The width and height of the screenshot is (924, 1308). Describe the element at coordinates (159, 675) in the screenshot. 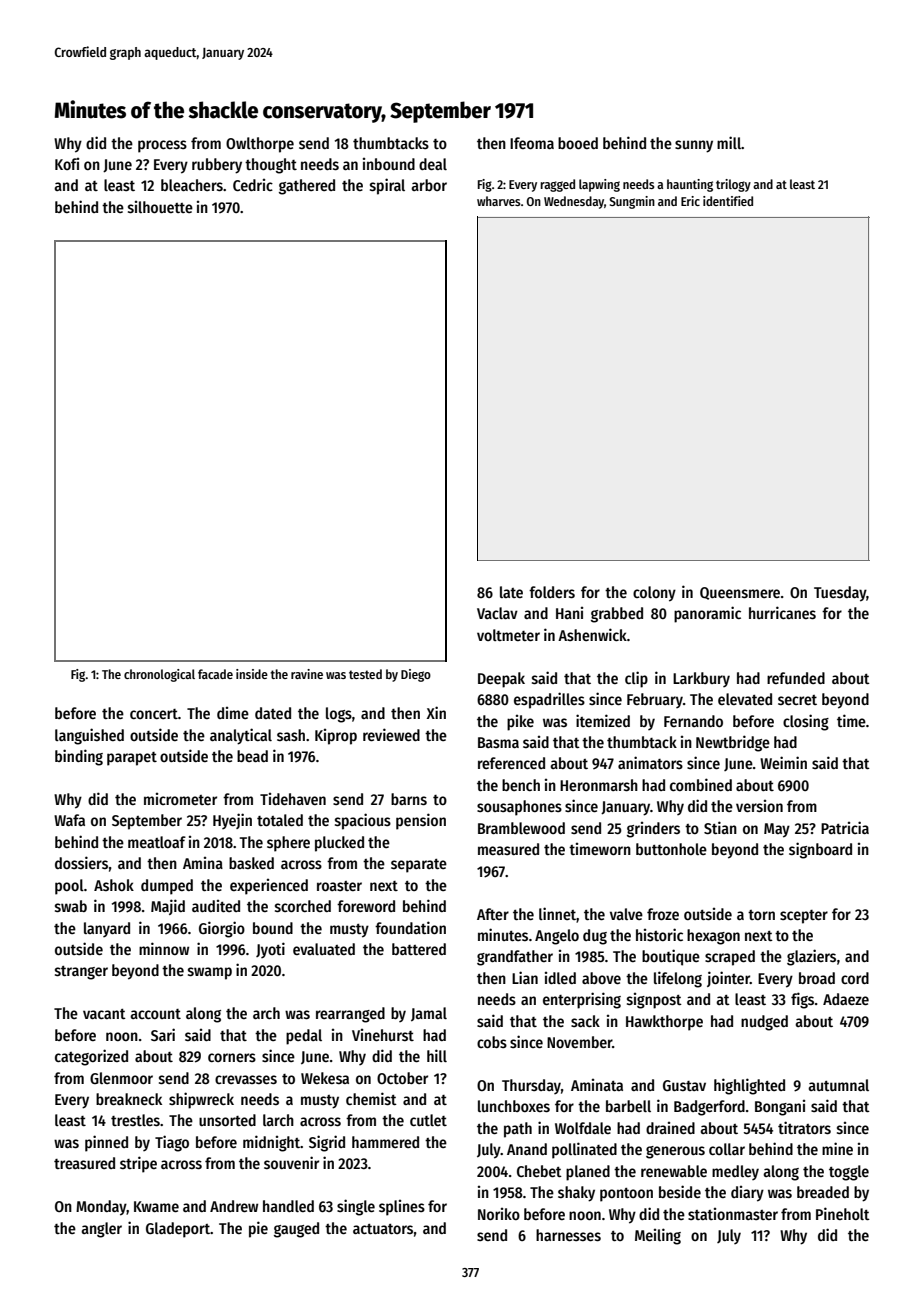

I see `chronological` at that location.
